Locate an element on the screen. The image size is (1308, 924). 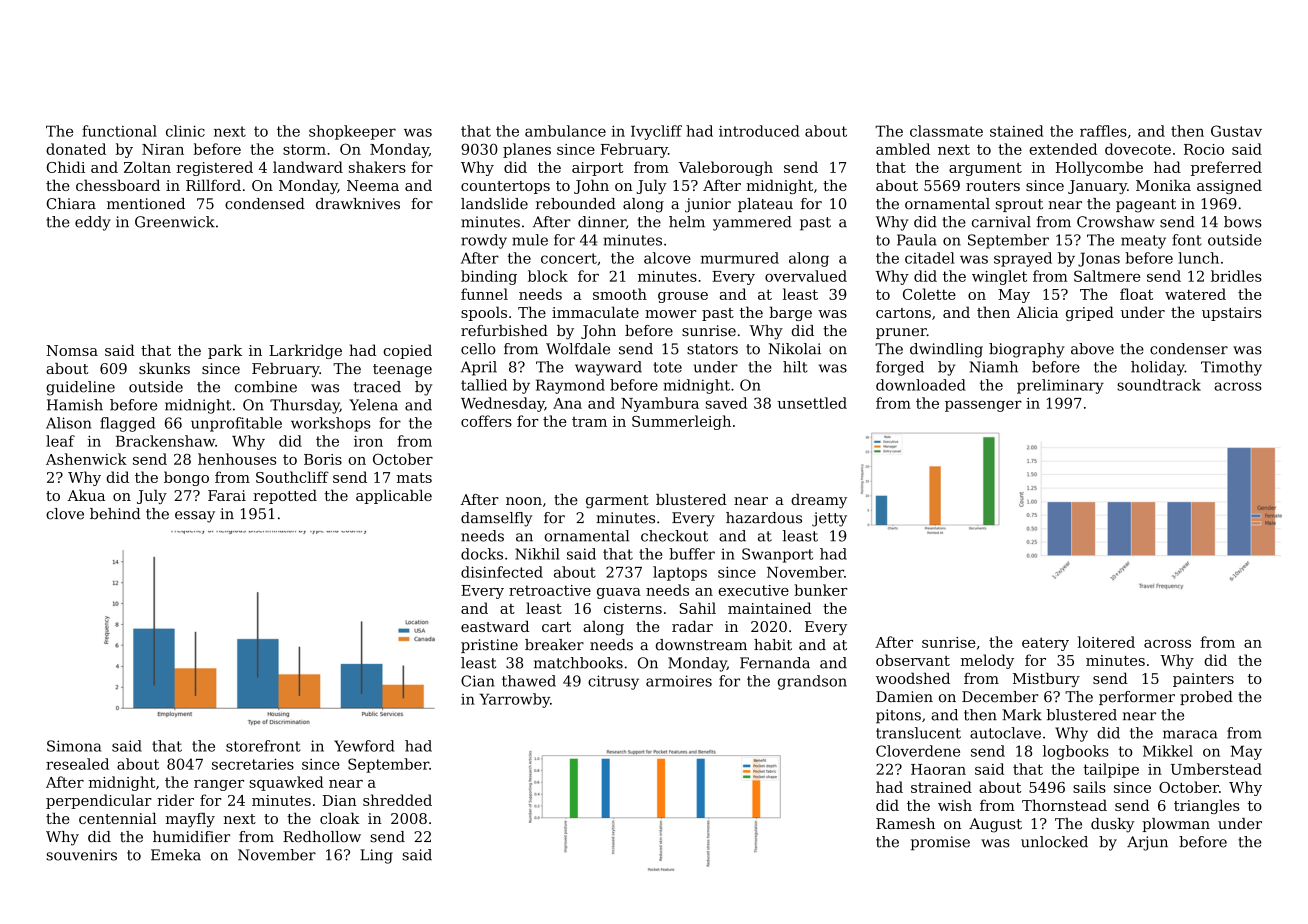
Chiara is located at coordinates (71, 204).
